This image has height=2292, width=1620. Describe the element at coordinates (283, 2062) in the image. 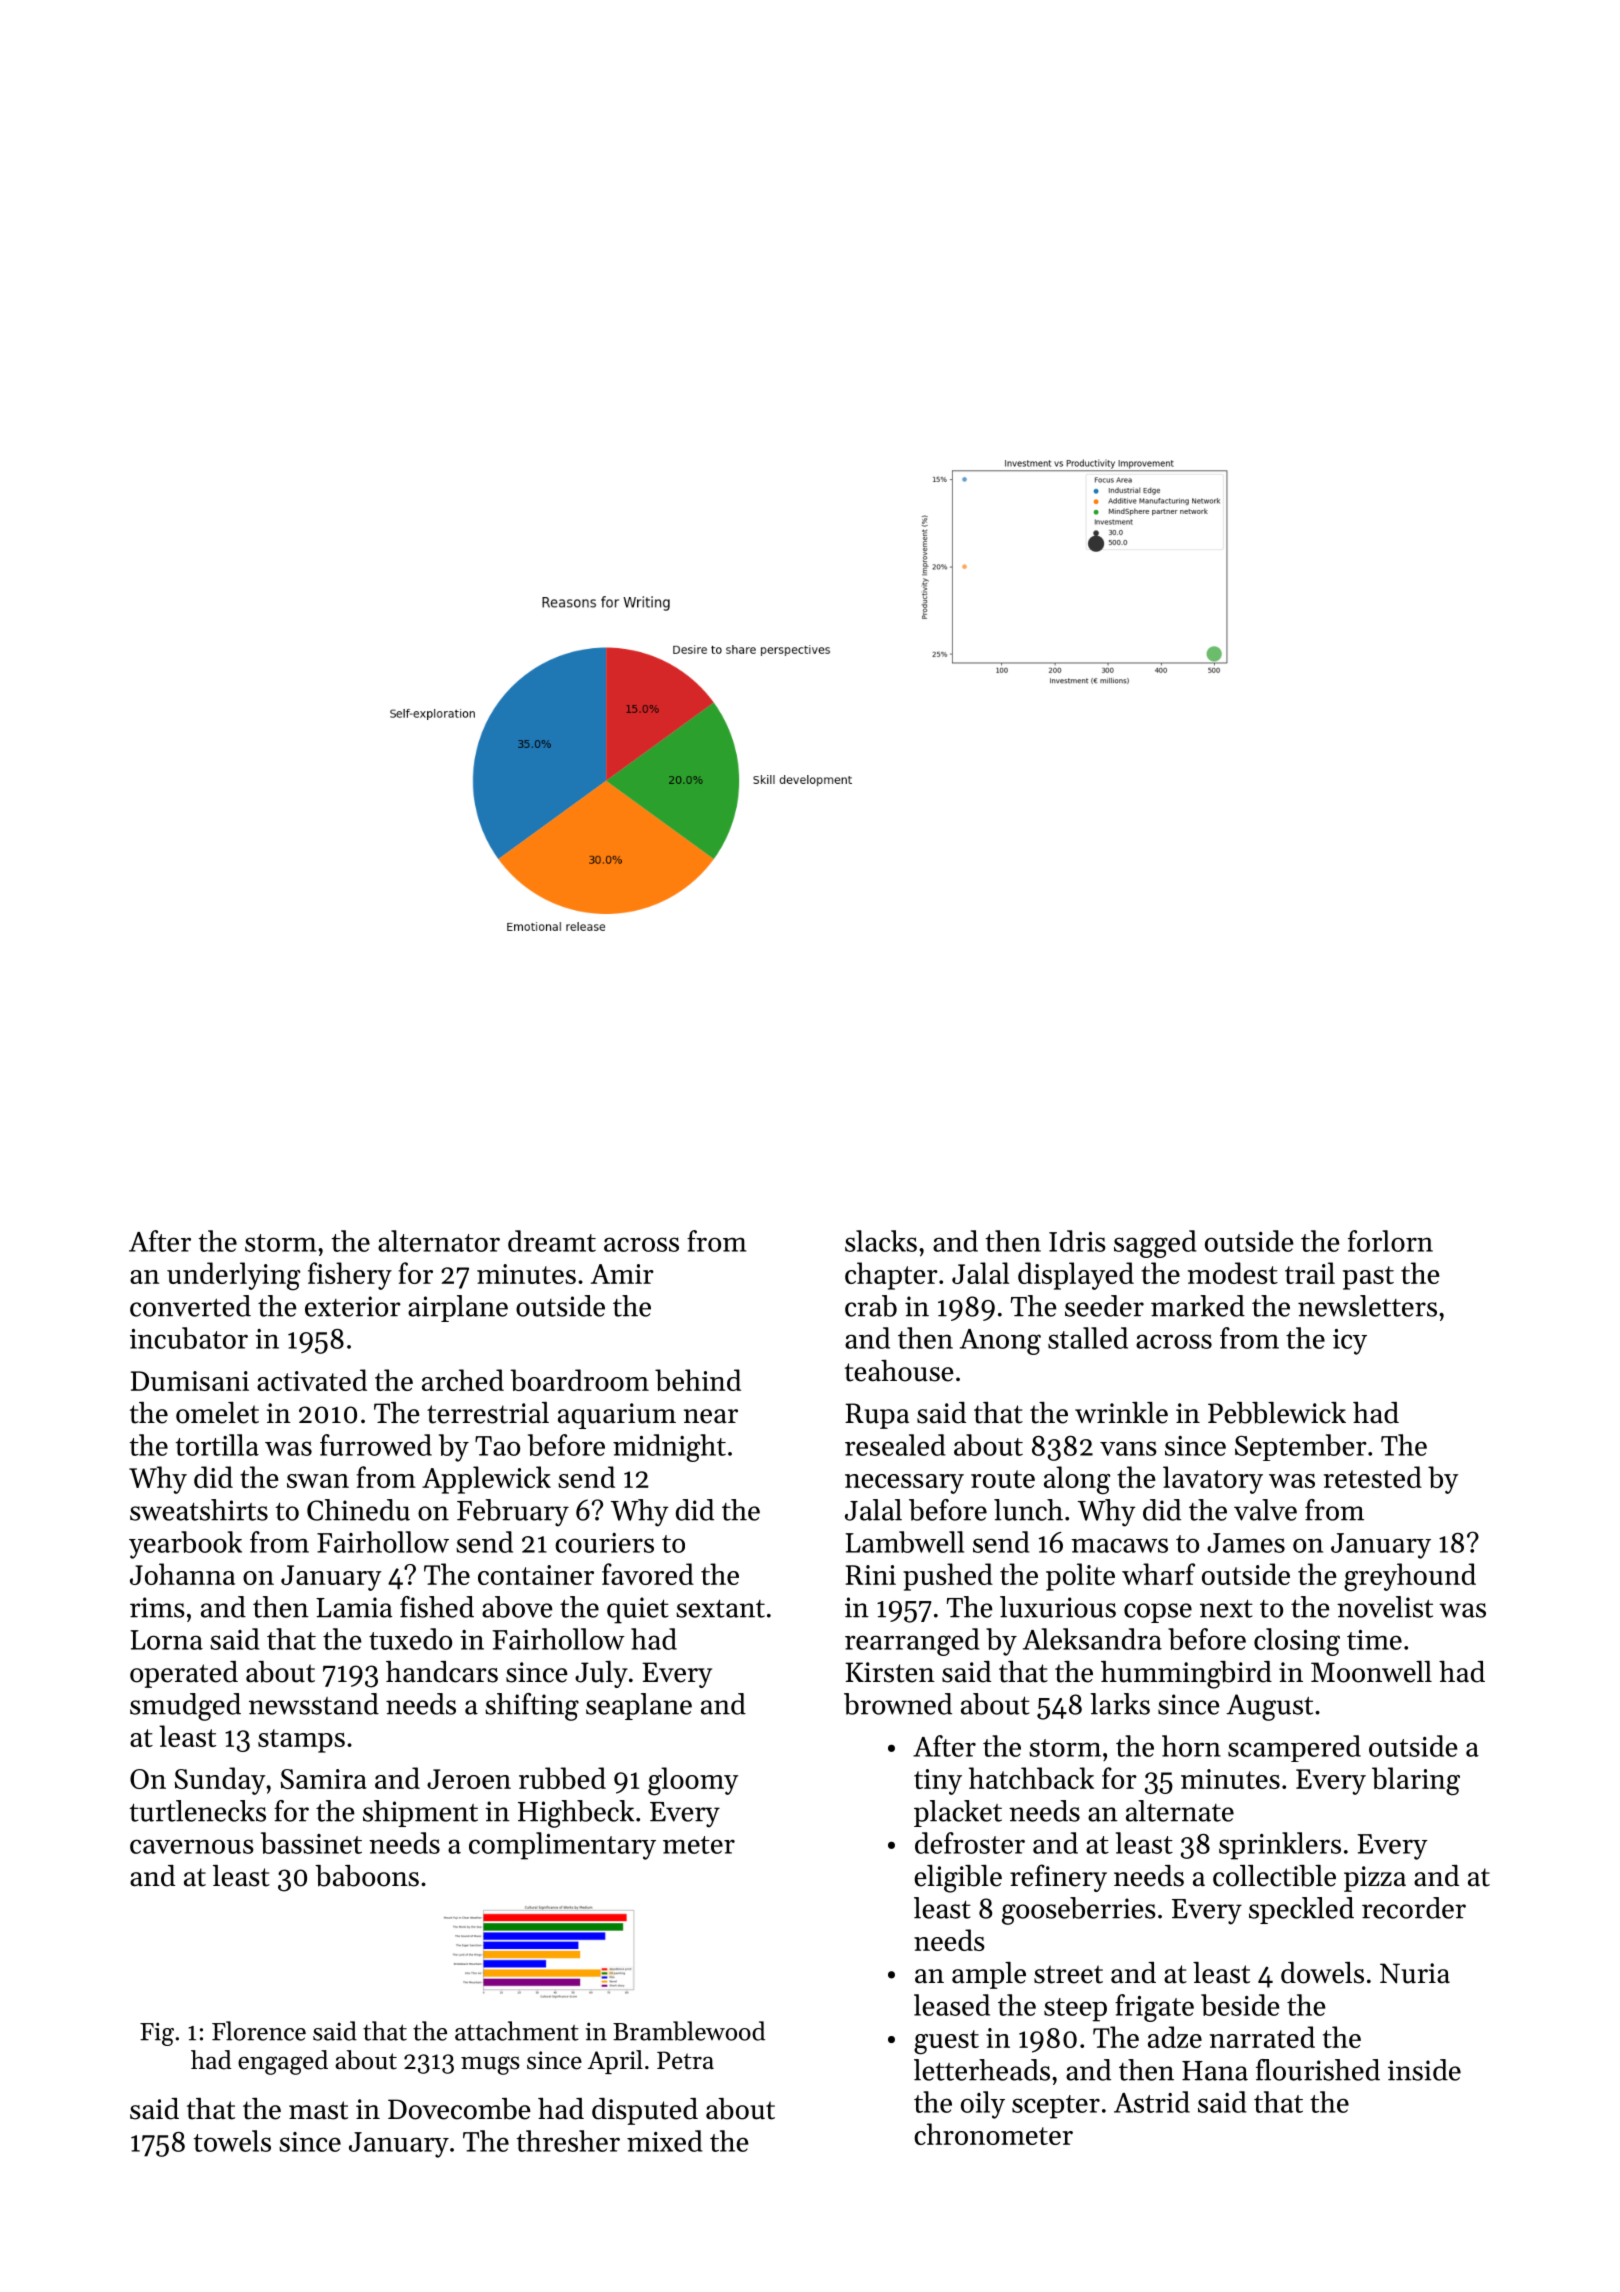

I see `engaged` at that location.
